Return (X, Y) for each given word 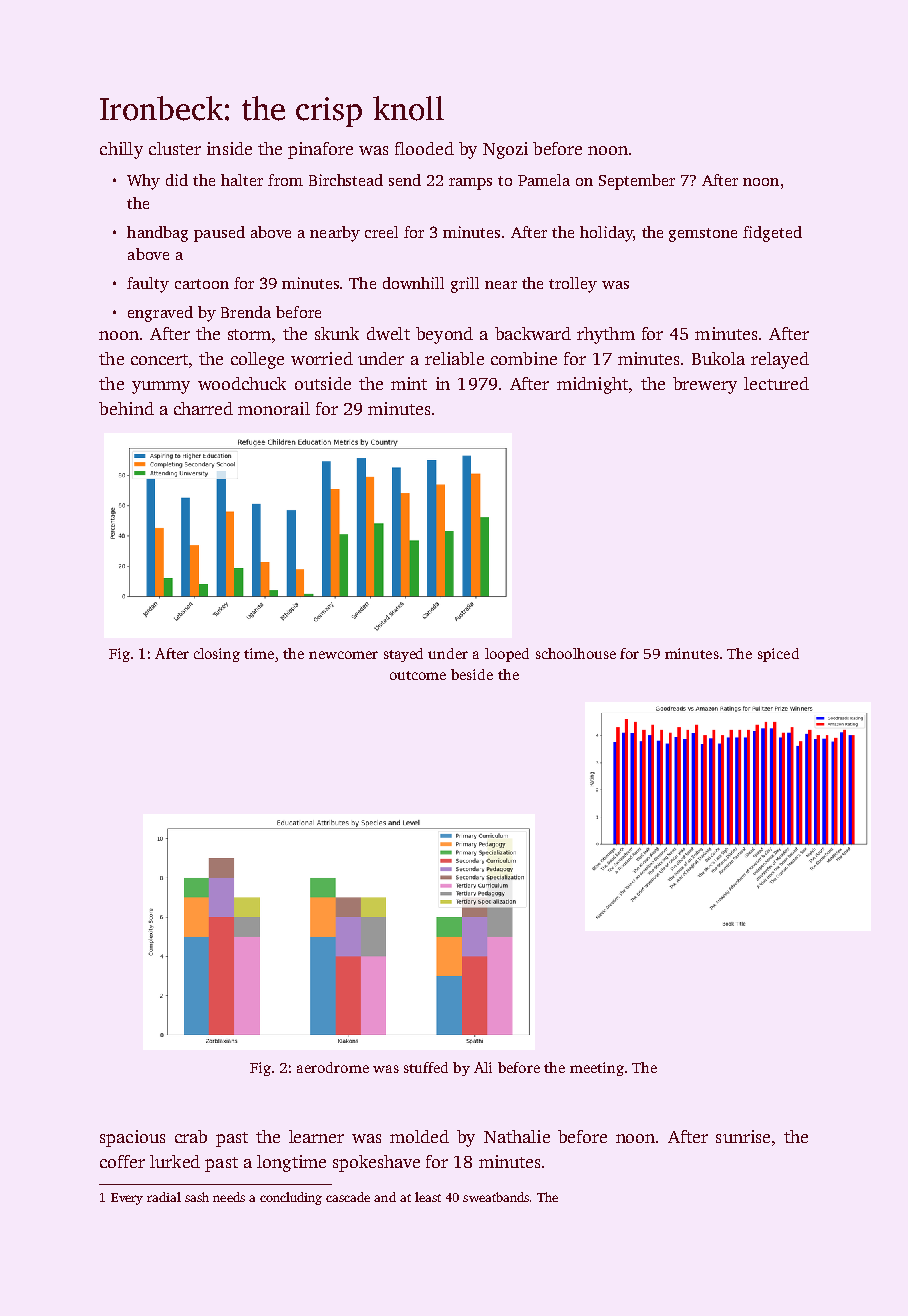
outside (323, 383)
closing (217, 655)
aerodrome (333, 1067)
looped (507, 655)
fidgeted (772, 234)
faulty (148, 285)
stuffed (426, 1067)
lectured (776, 383)
